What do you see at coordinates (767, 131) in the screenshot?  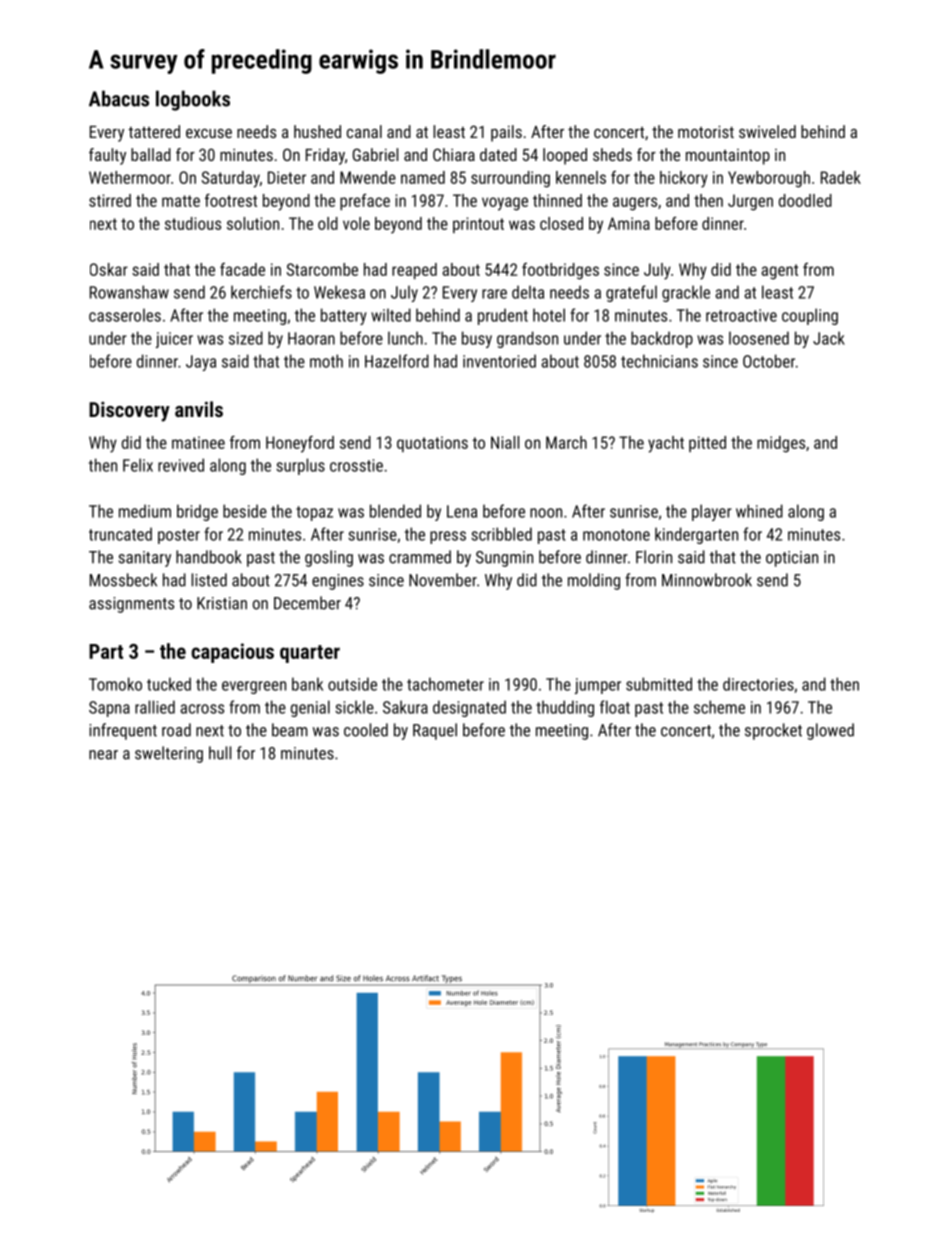 I see `swiveled` at bounding box center [767, 131].
